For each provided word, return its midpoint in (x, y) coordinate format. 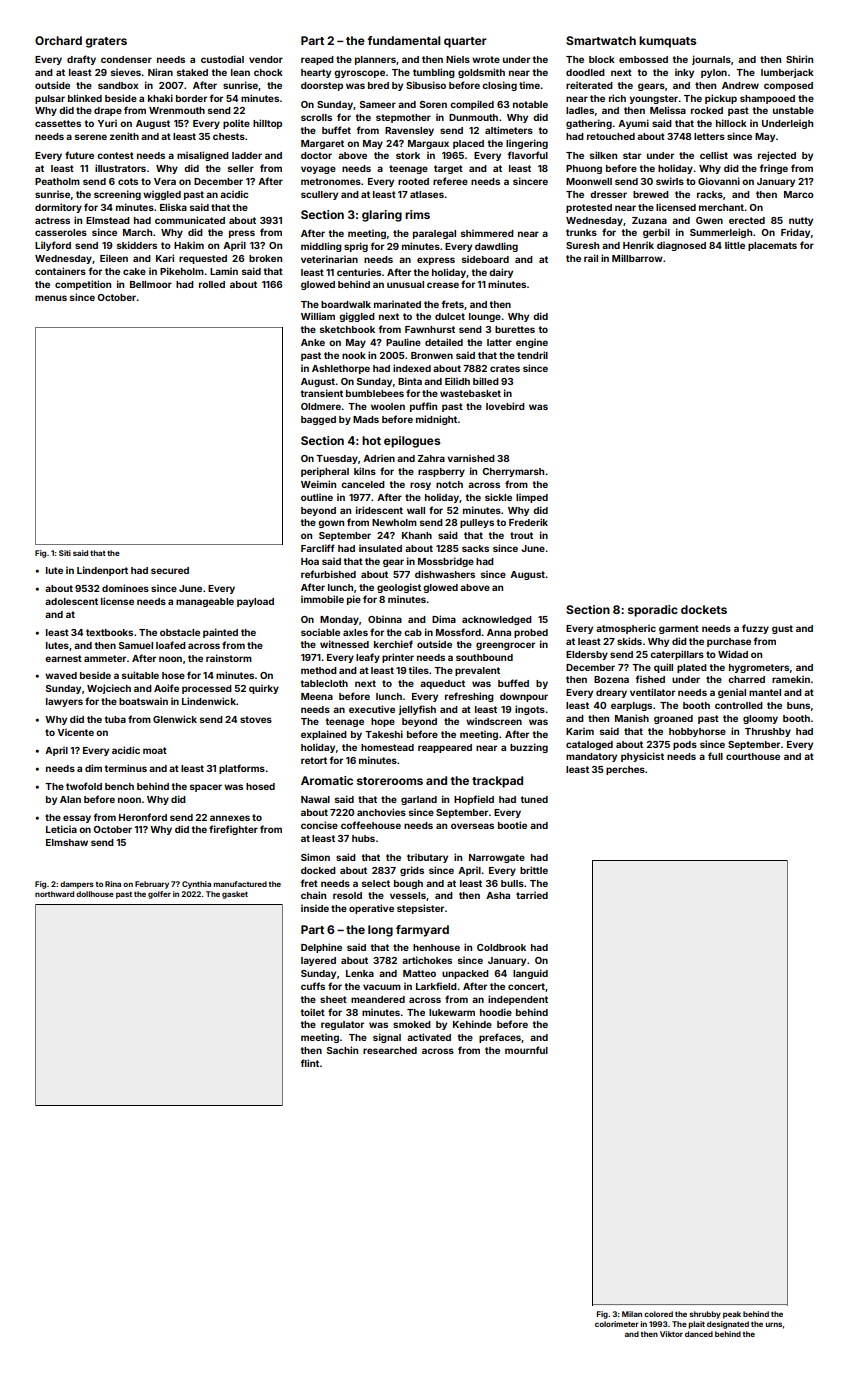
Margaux (428, 144)
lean (240, 72)
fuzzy (755, 629)
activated (429, 1037)
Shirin (799, 59)
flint (310, 1063)
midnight (436, 420)
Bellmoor (151, 284)
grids (412, 871)
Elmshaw (67, 842)
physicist (642, 757)
